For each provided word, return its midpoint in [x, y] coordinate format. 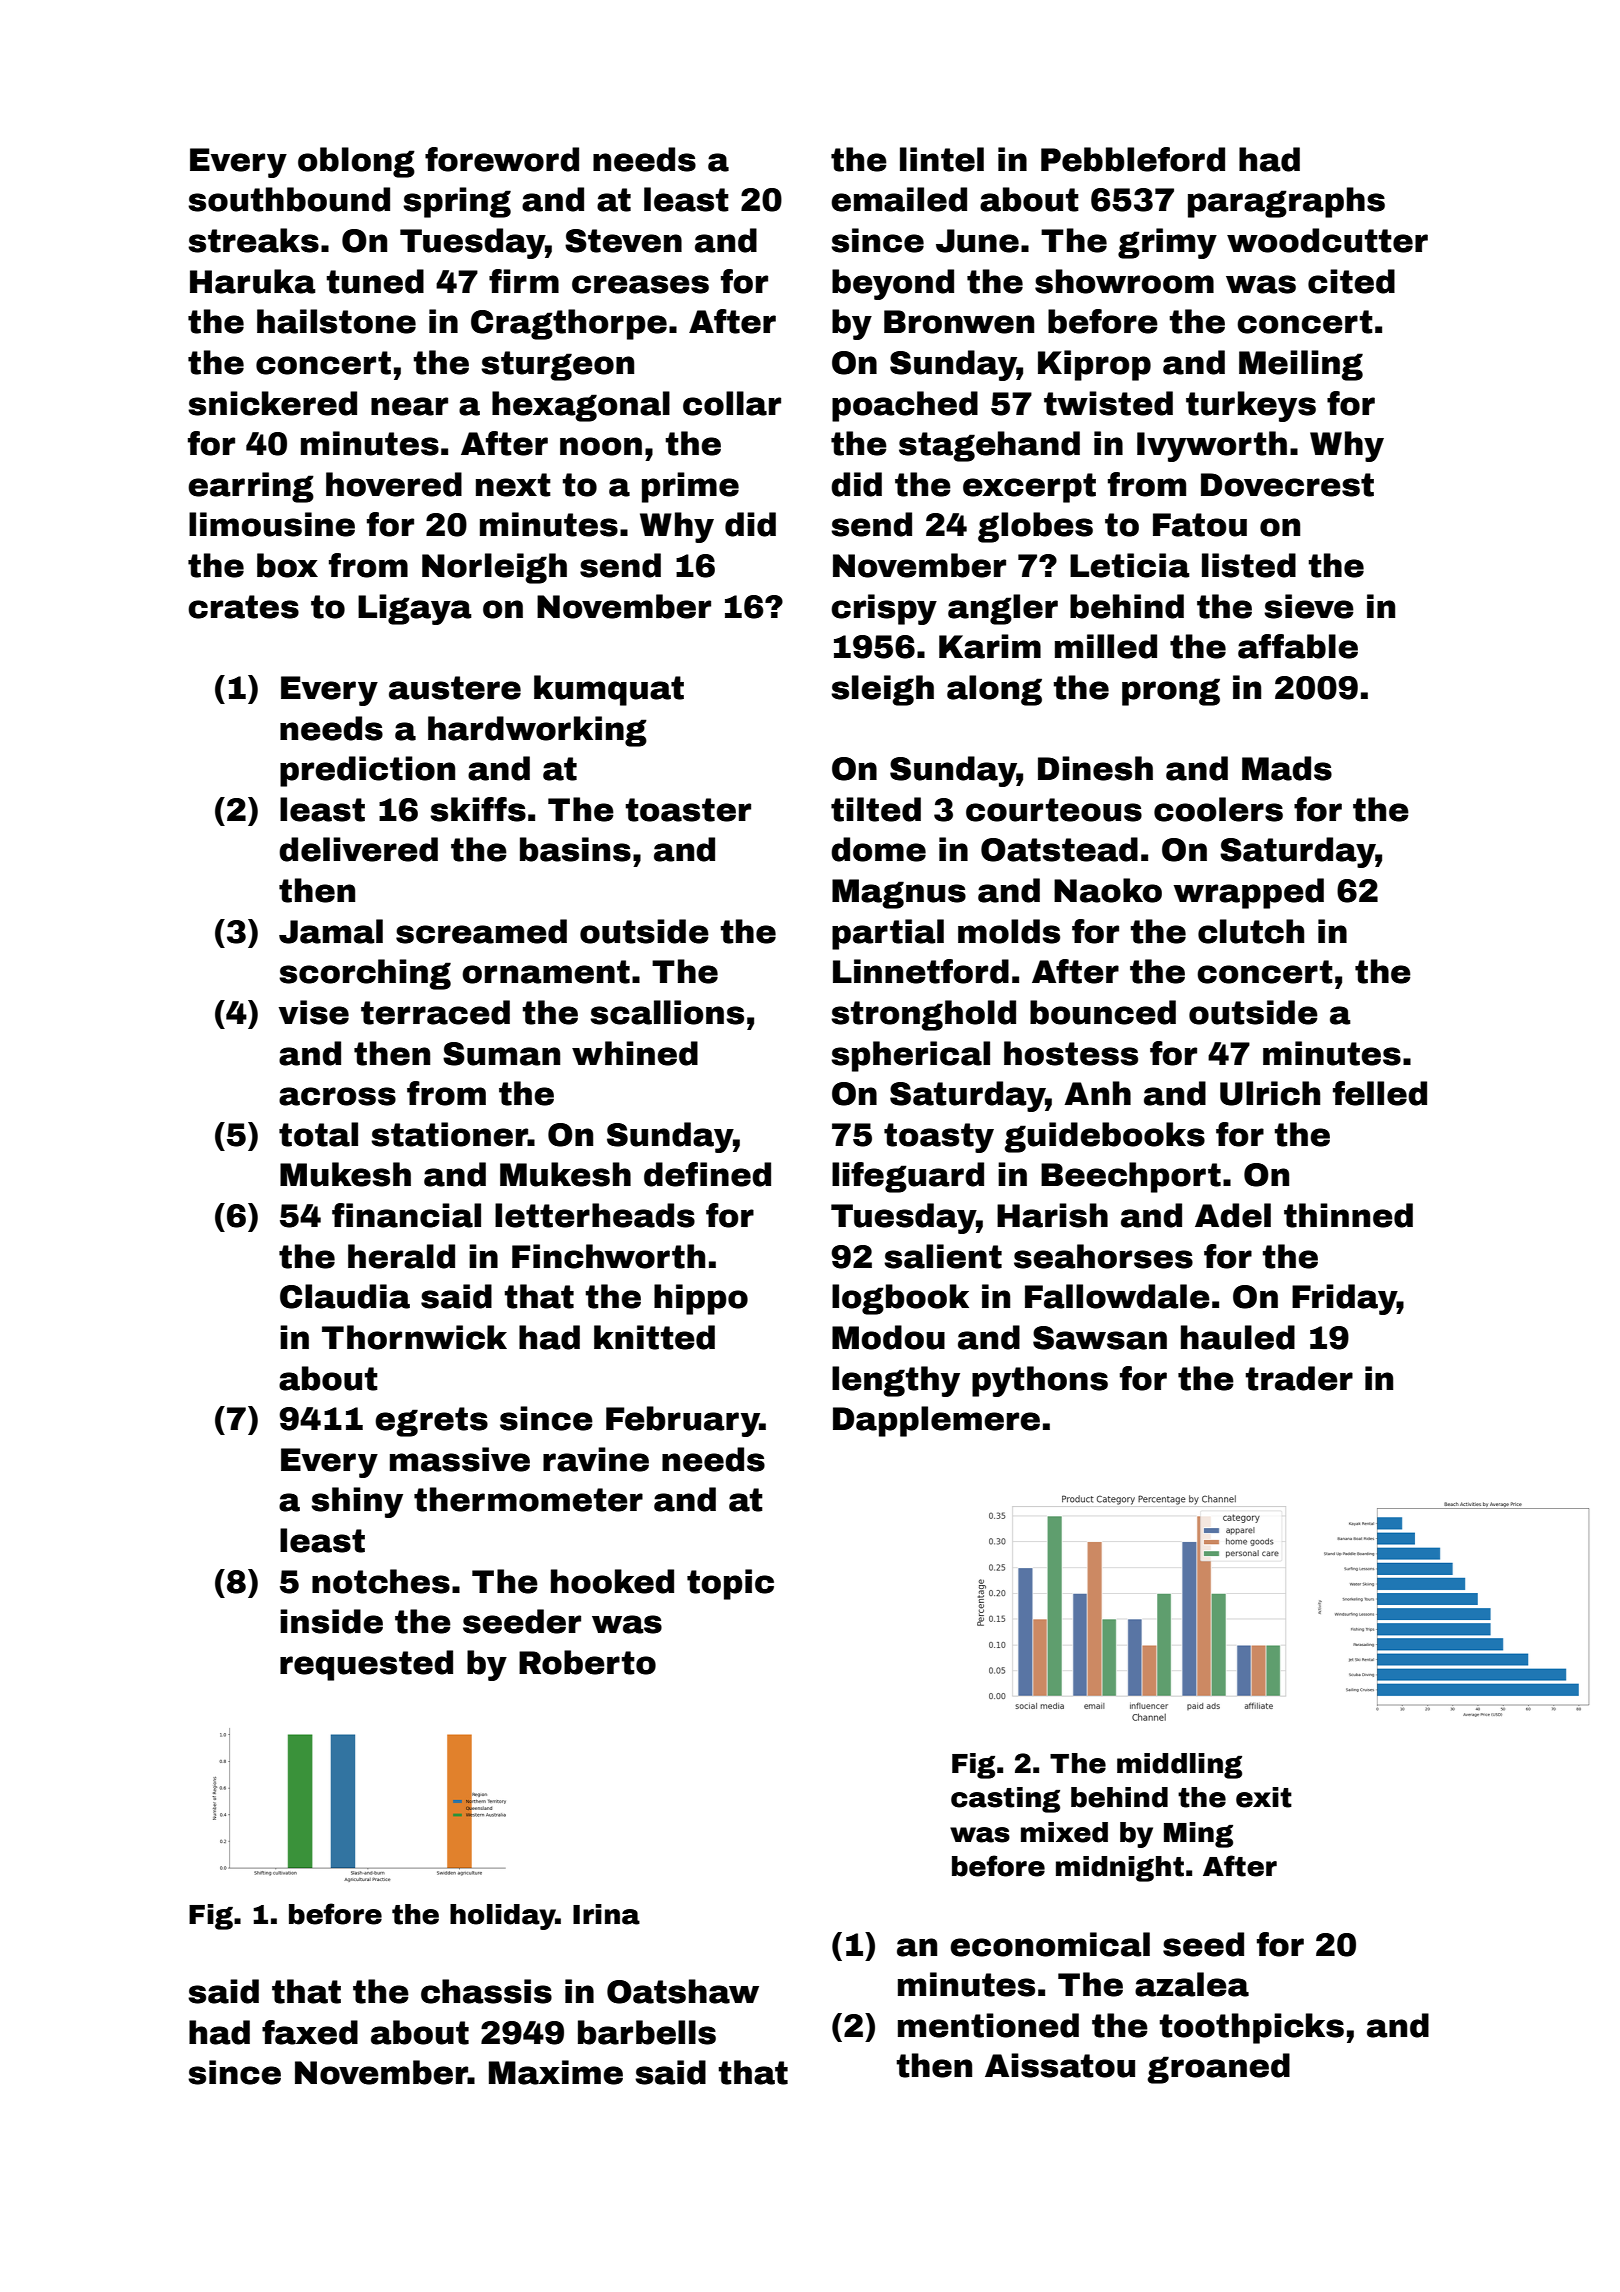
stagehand [989, 446]
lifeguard [908, 1177]
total [318, 1134]
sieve [1309, 606]
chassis [486, 1991]
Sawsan [1100, 1338]
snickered [272, 403]
